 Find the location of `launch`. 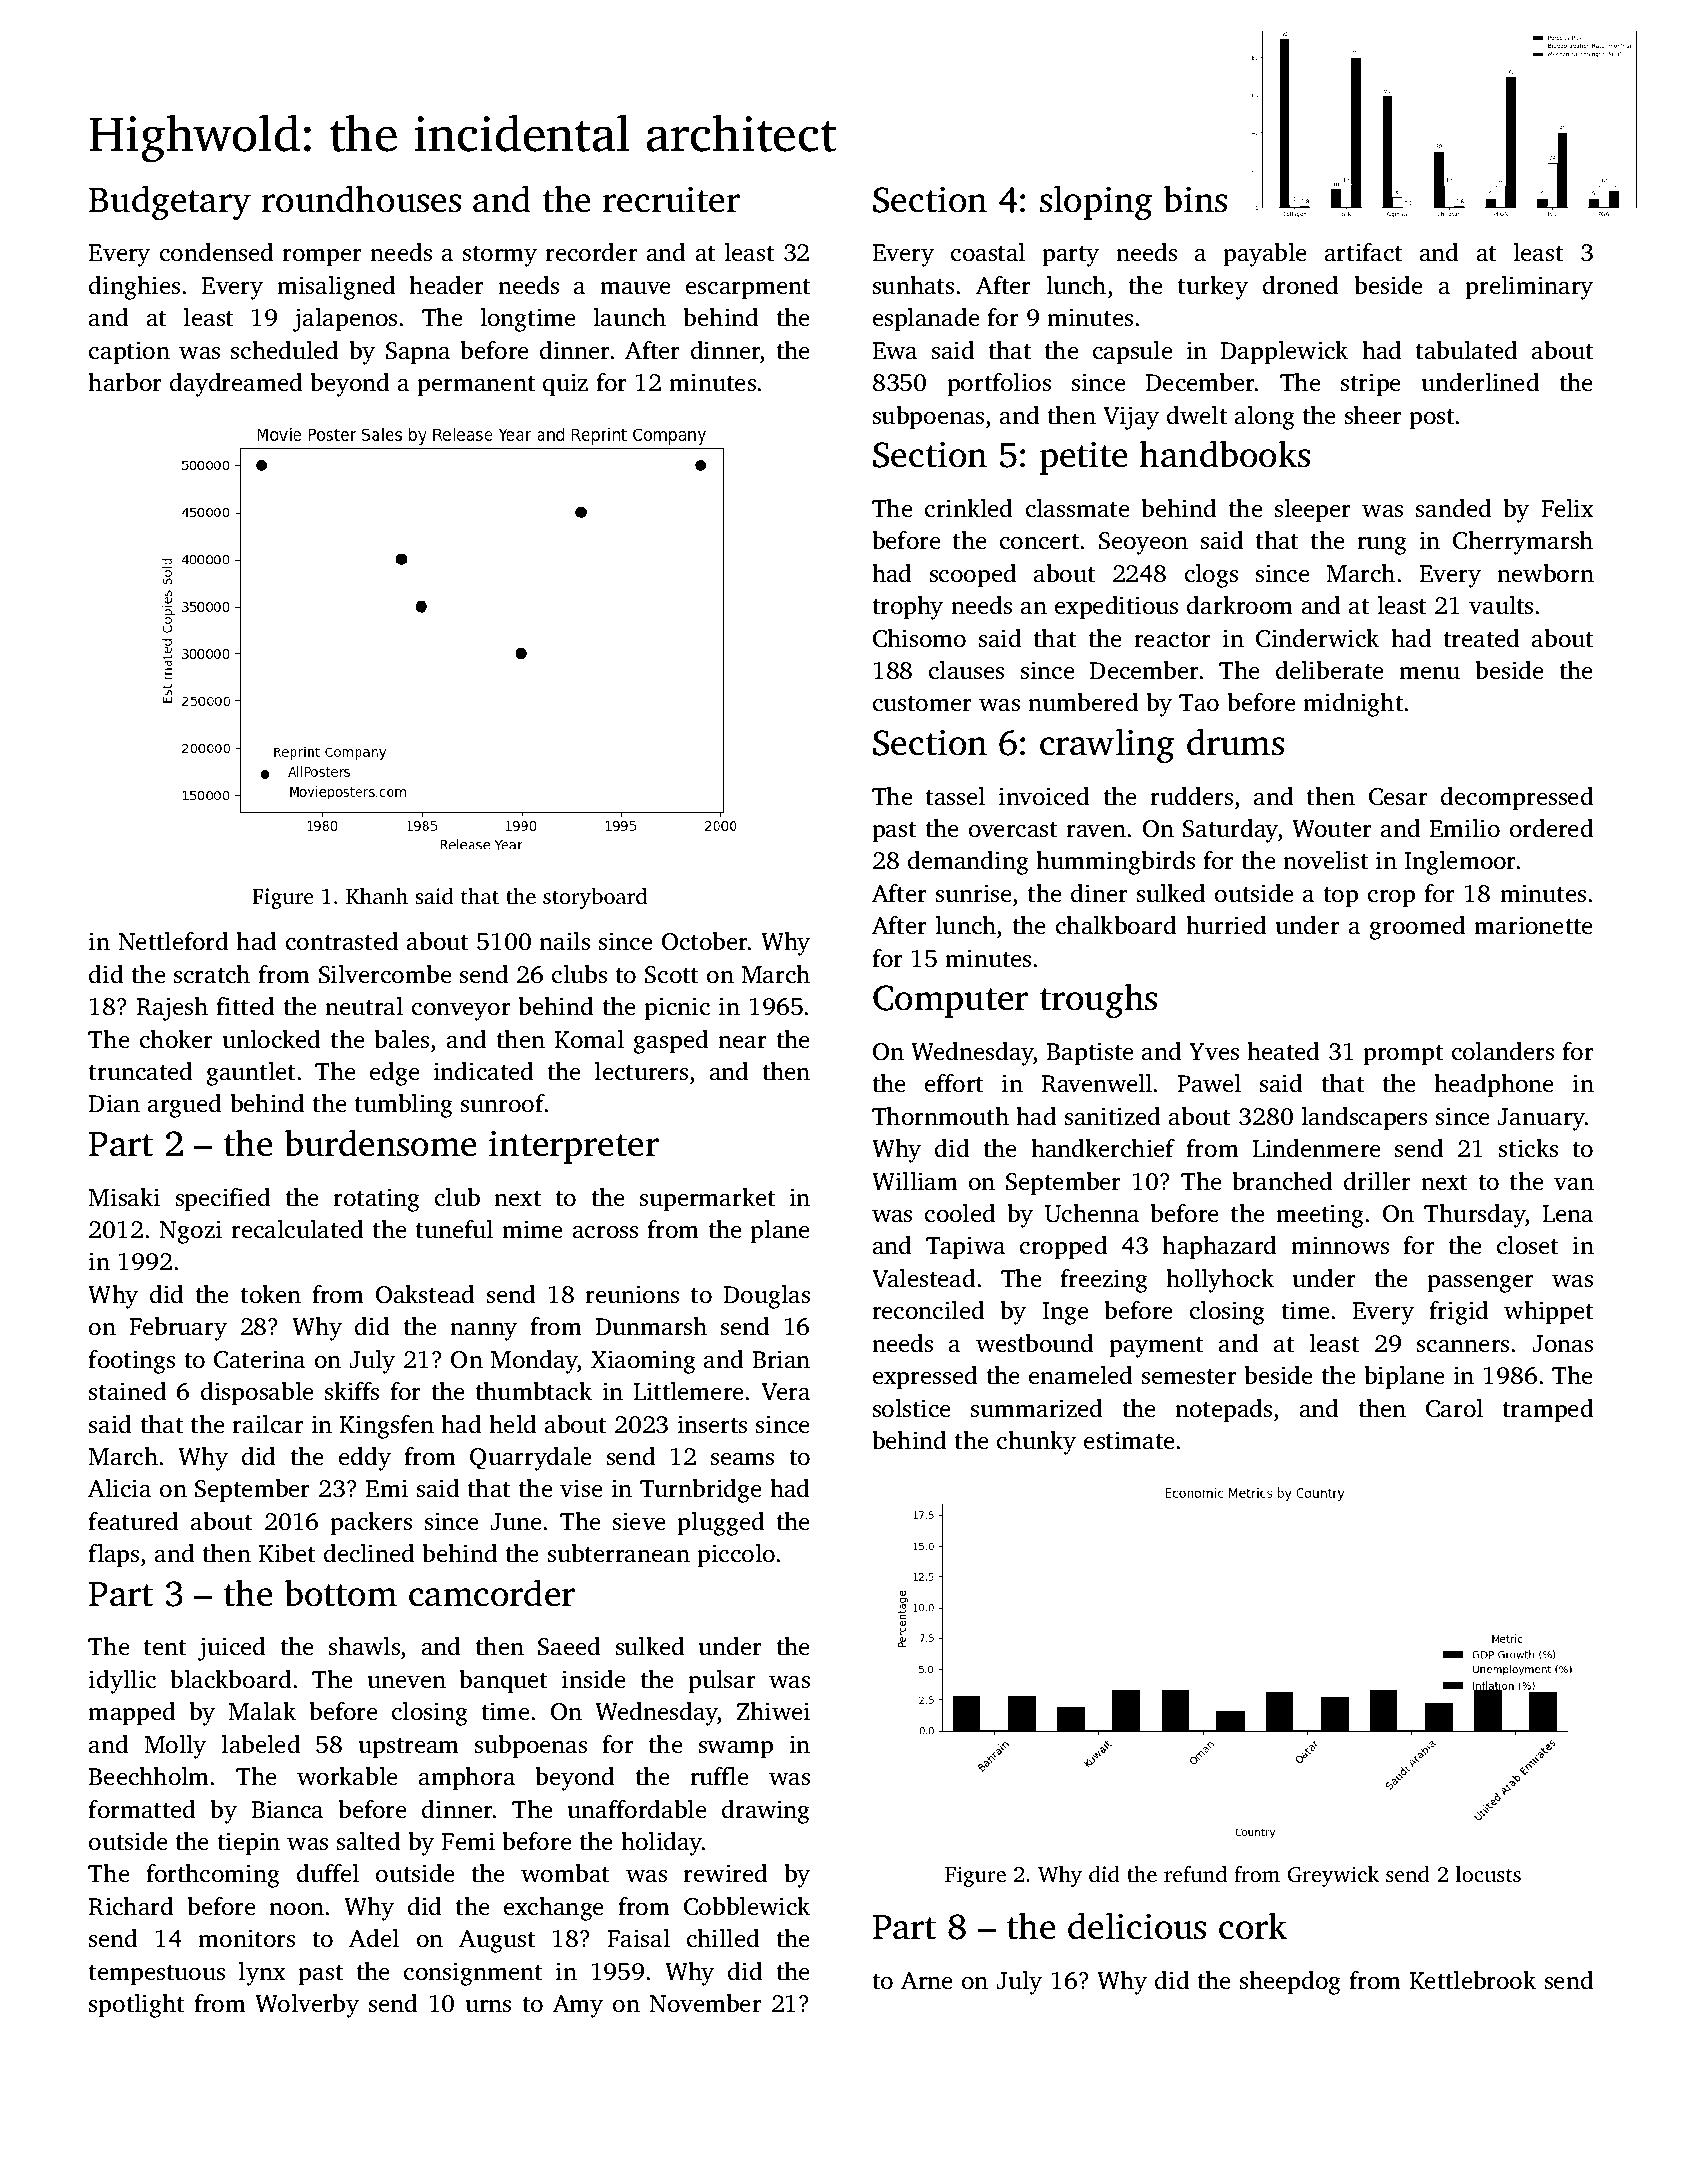

launch is located at coordinates (629, 317).
